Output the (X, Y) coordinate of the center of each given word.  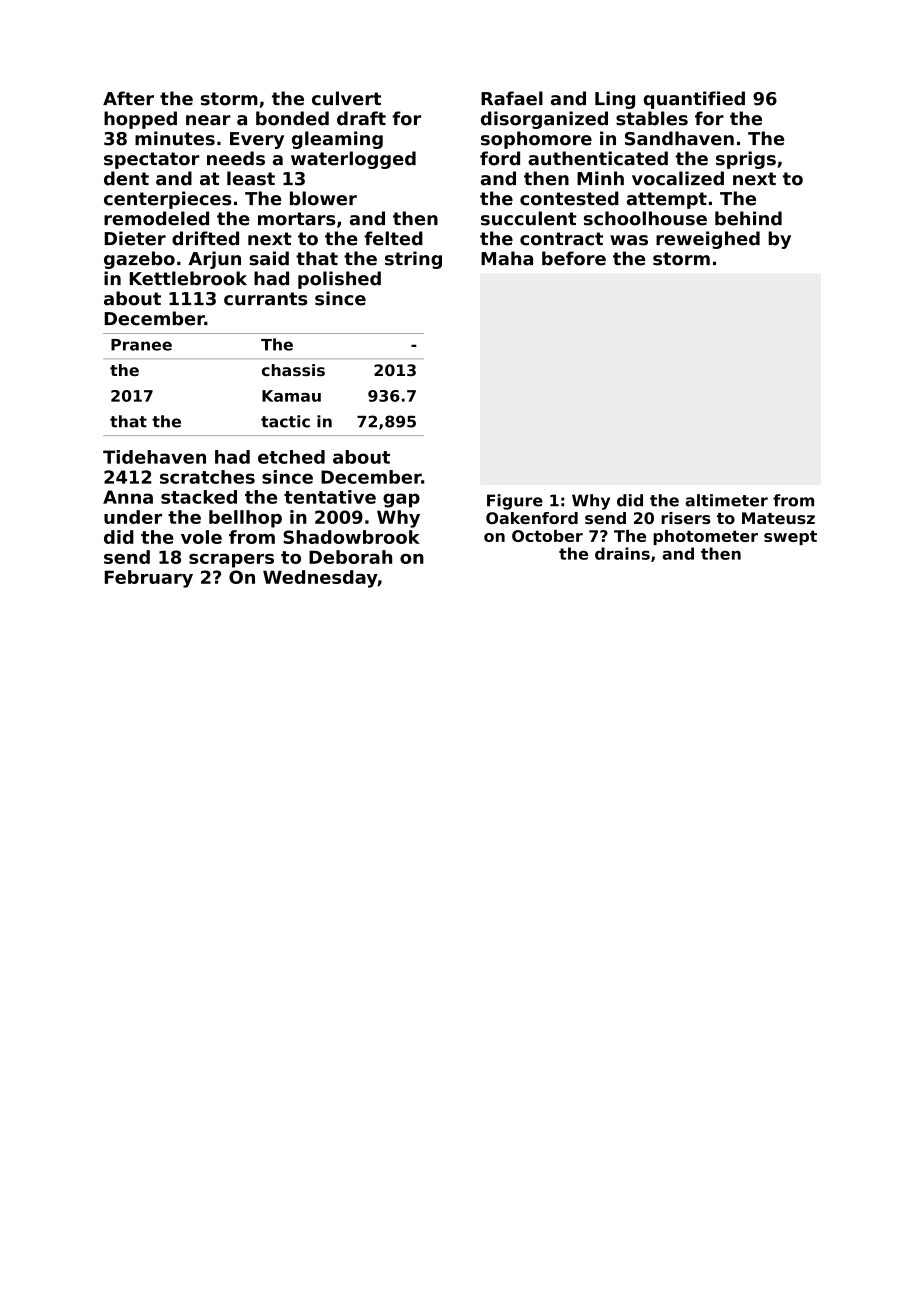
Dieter (135, 238)
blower (323, 198)
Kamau (291, 396)
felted (393, 238)
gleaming (337, 140)
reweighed (708, 240)
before (574, 258)
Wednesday (320, 579)
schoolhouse (645, 218)
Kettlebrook (188, 278)
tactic (285, 421)
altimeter (726, 500)
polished (339, 280)
